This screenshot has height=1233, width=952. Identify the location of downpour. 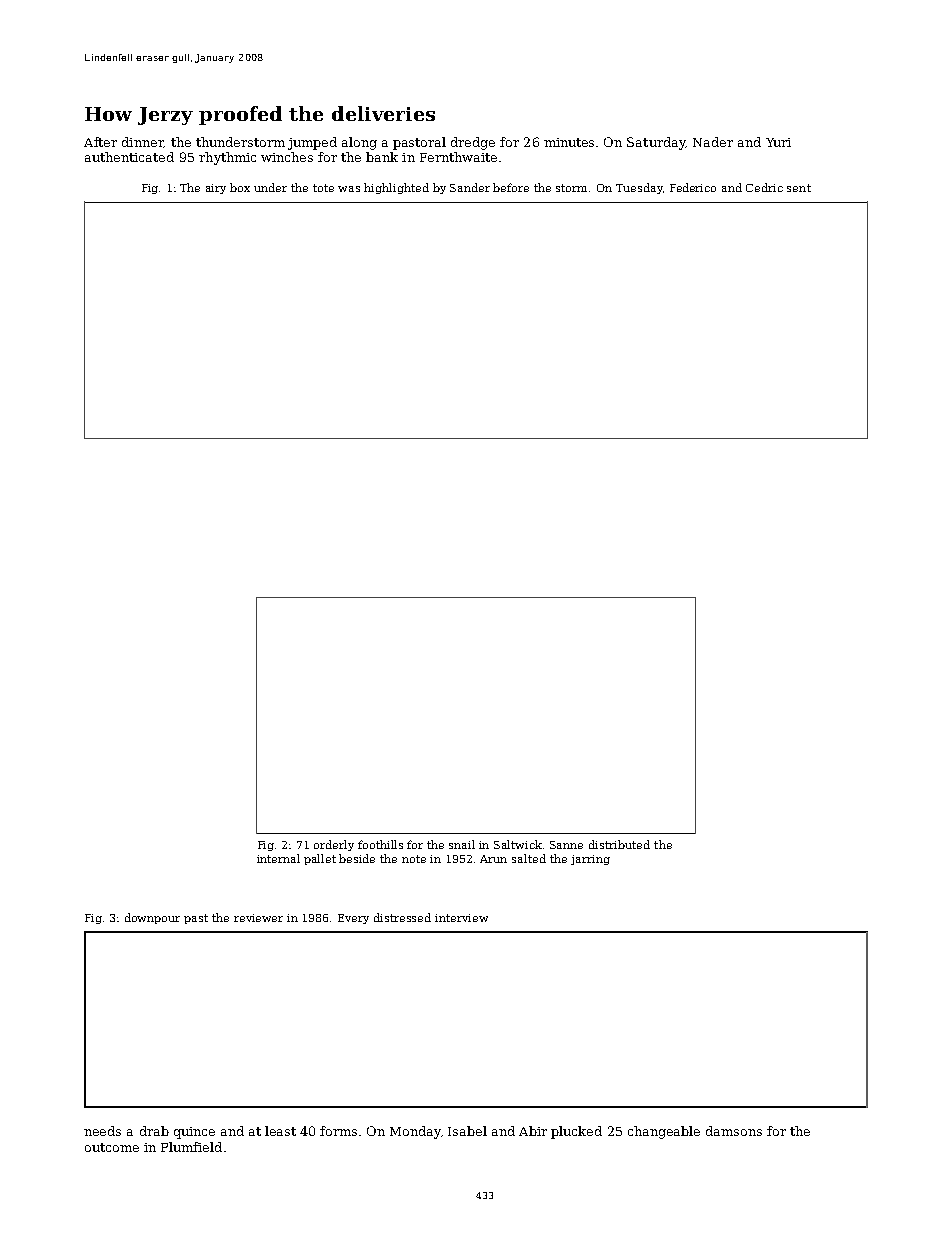
(152, 918).
